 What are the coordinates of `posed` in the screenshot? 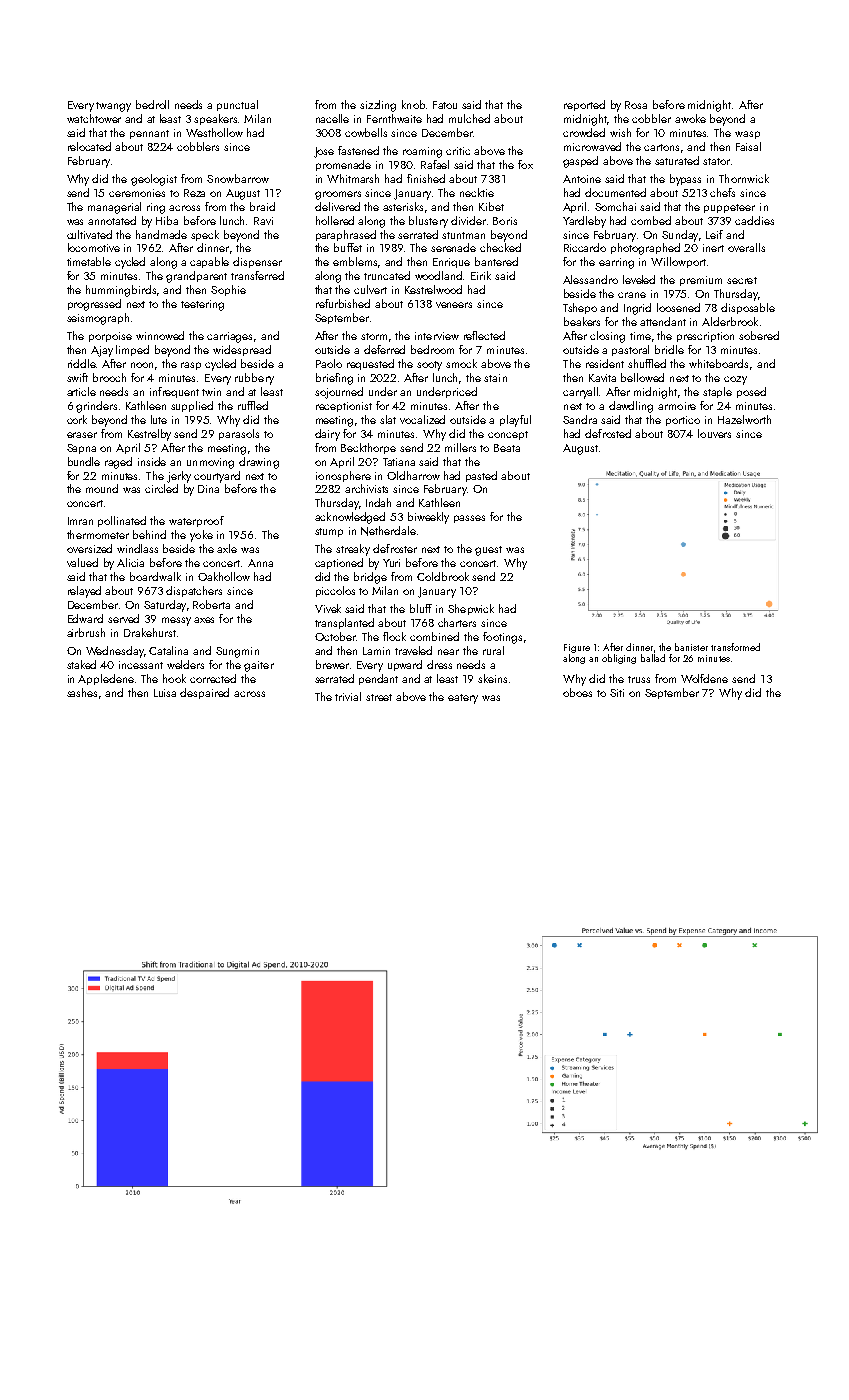 It's located at (751, 392).
